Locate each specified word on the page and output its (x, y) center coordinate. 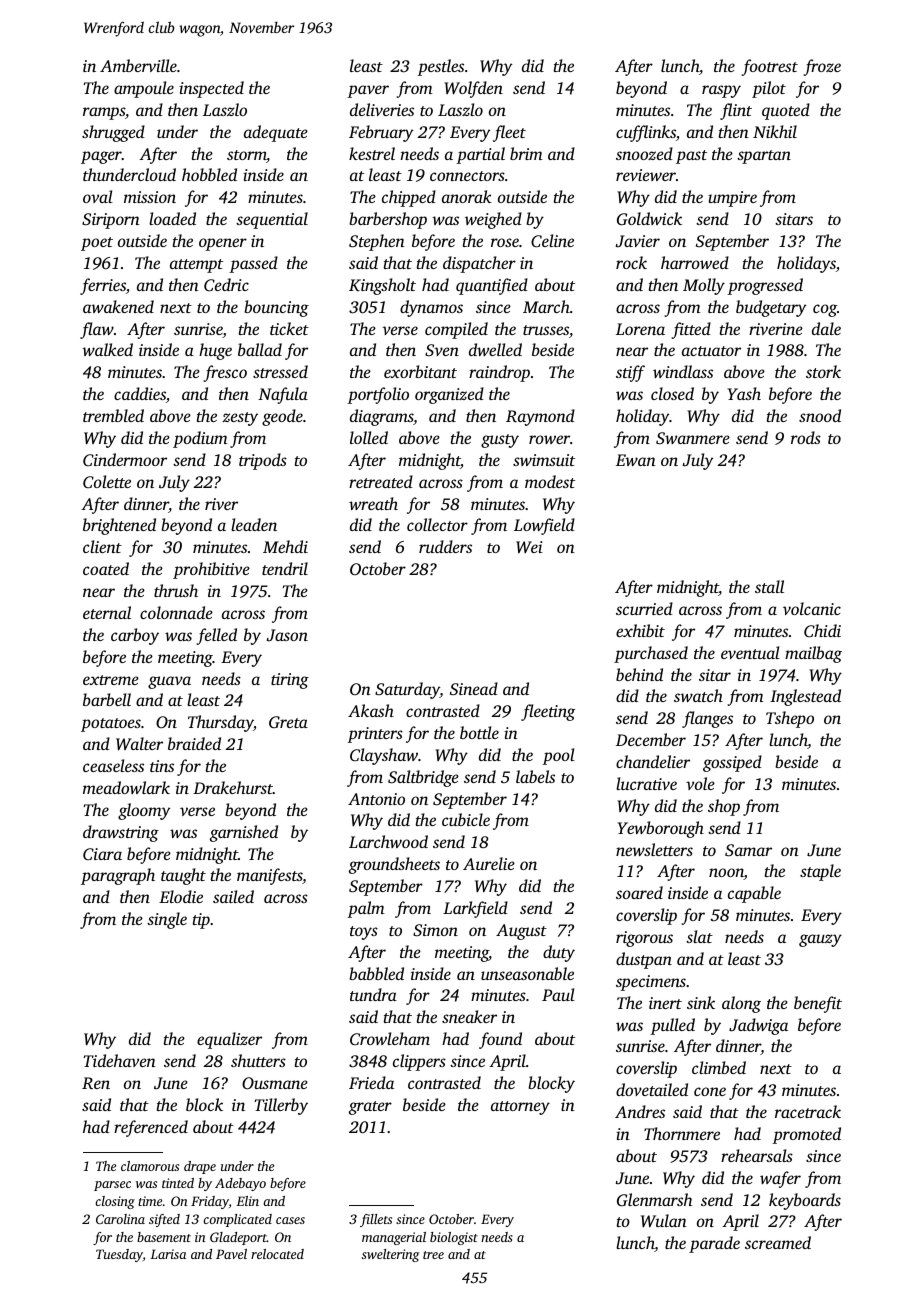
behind (639, 674)
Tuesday (119, 1255)
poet (97, 244)
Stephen (377, 242)
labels (535, 776)
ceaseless (113, 765)
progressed (765, 286)
